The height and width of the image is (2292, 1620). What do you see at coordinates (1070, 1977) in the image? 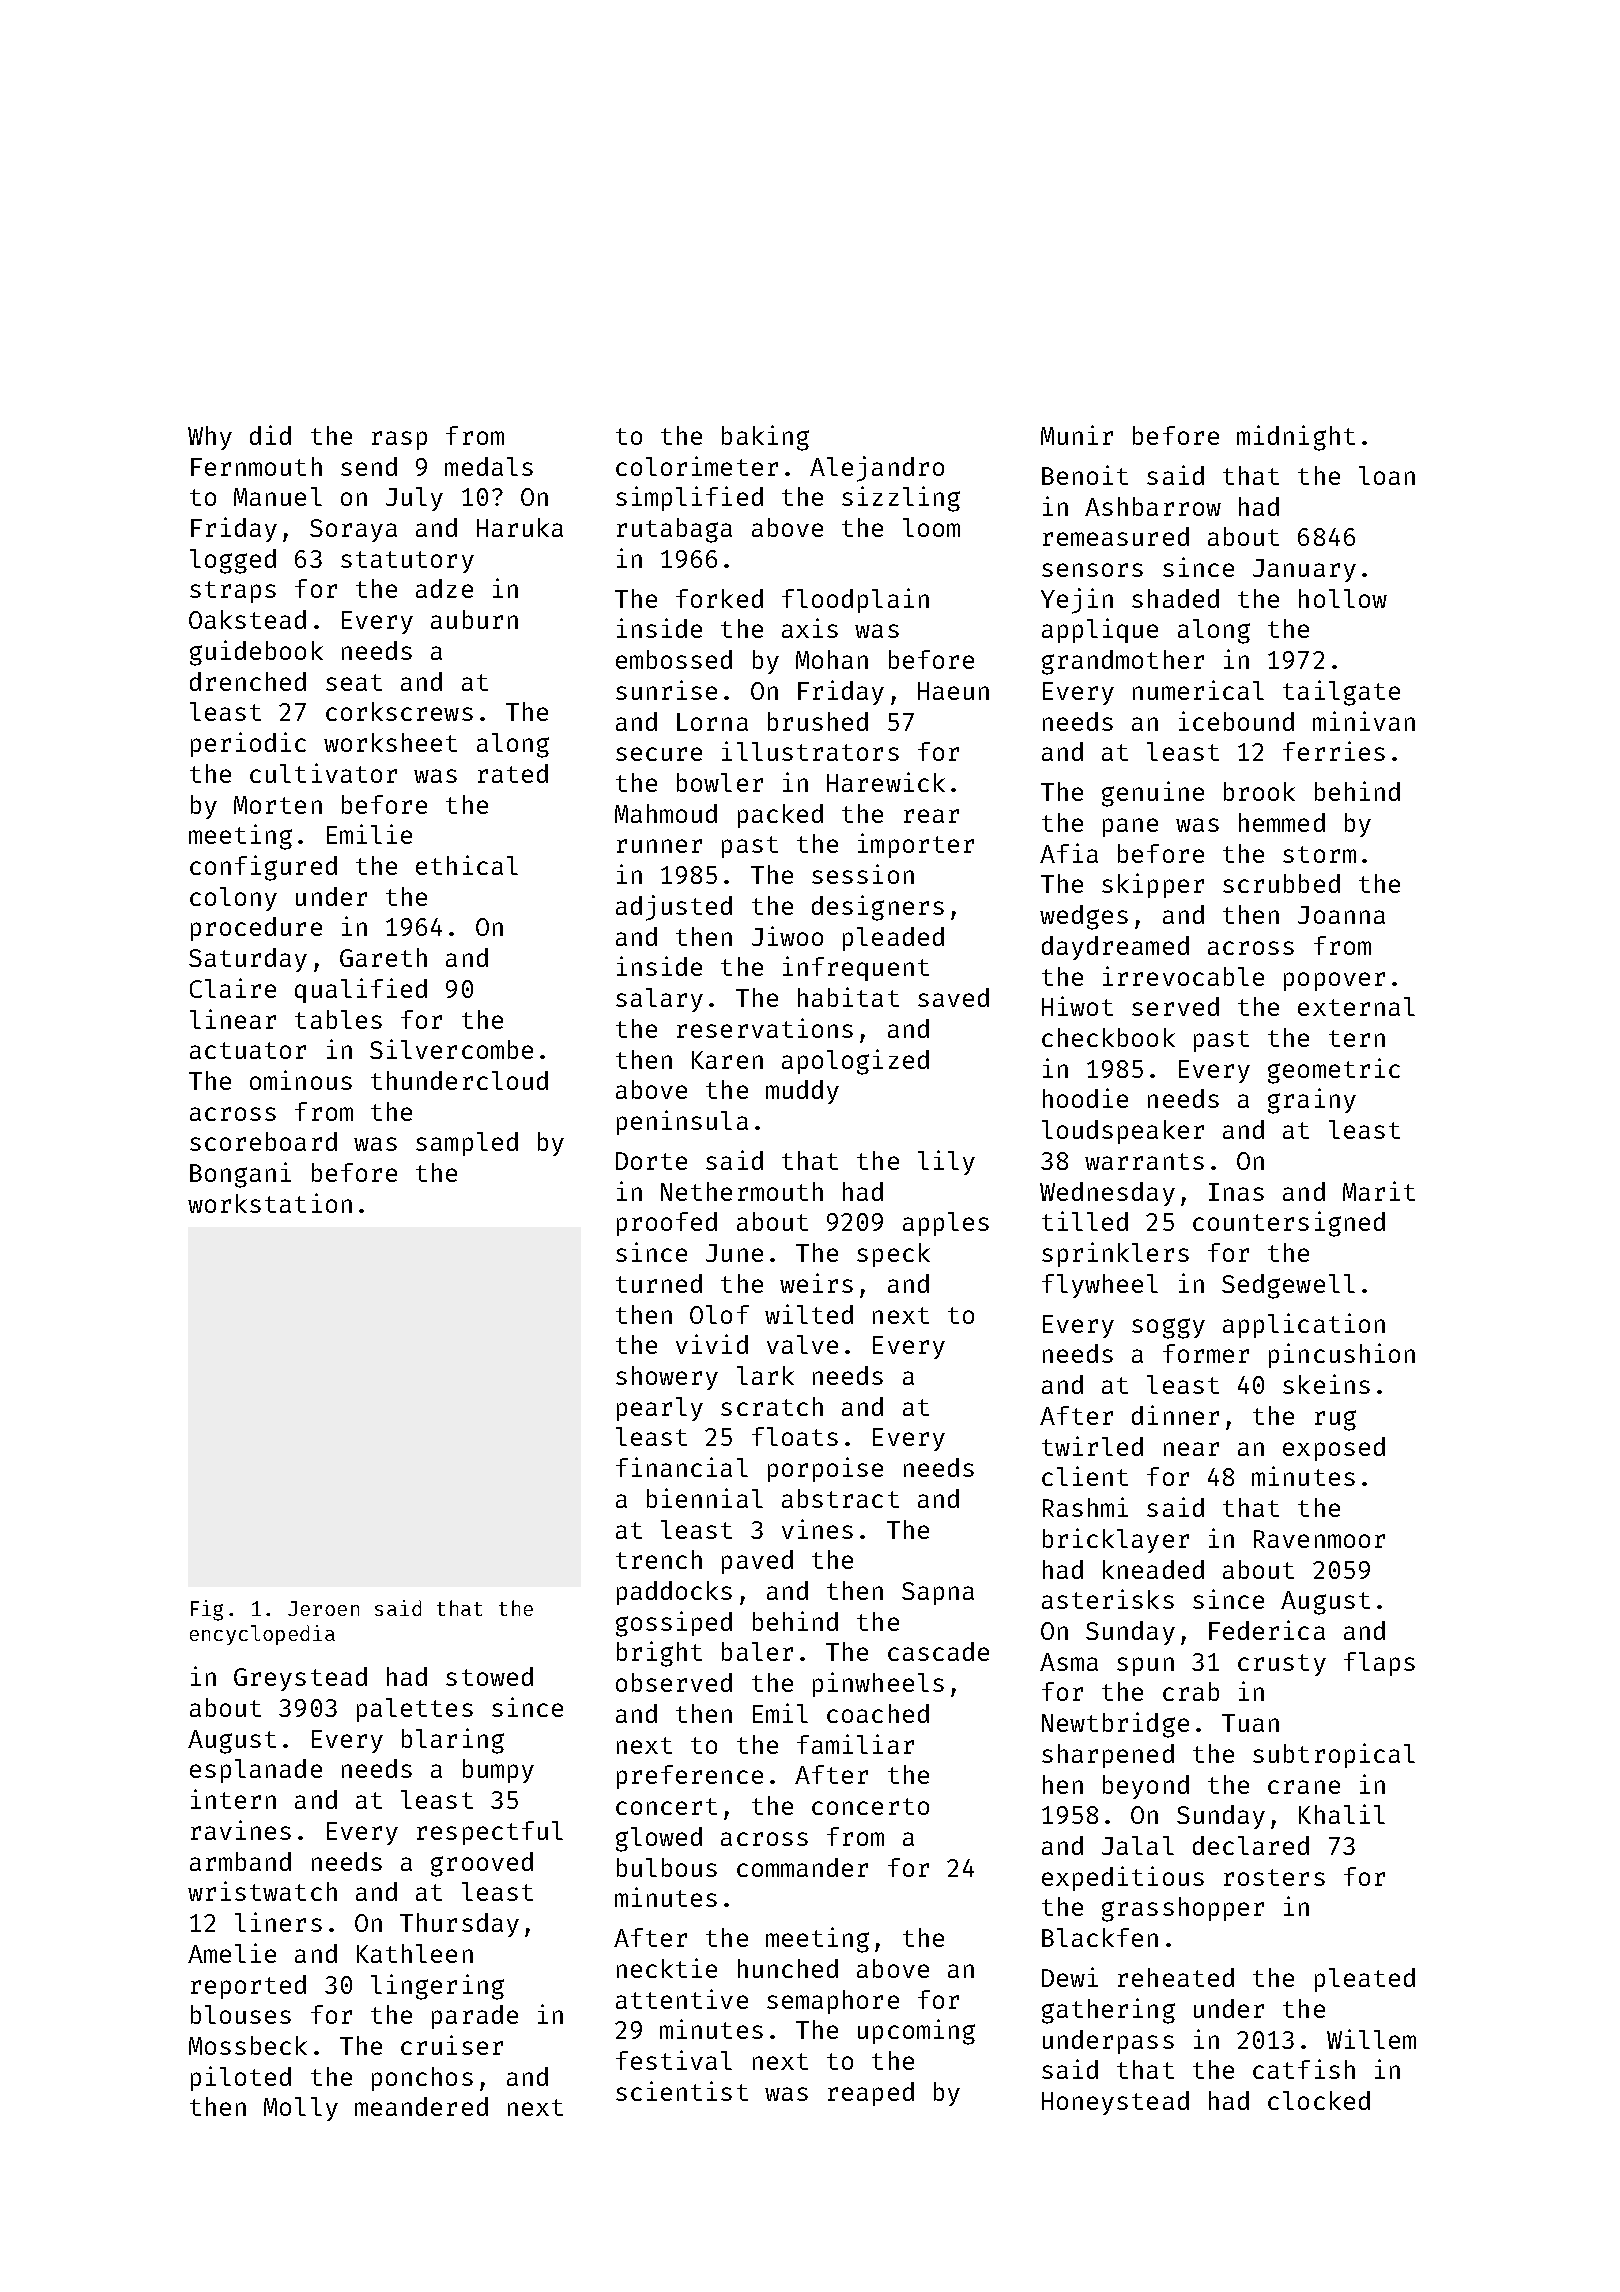
I see `Dewi` at bounding box center [1070, 1977].
